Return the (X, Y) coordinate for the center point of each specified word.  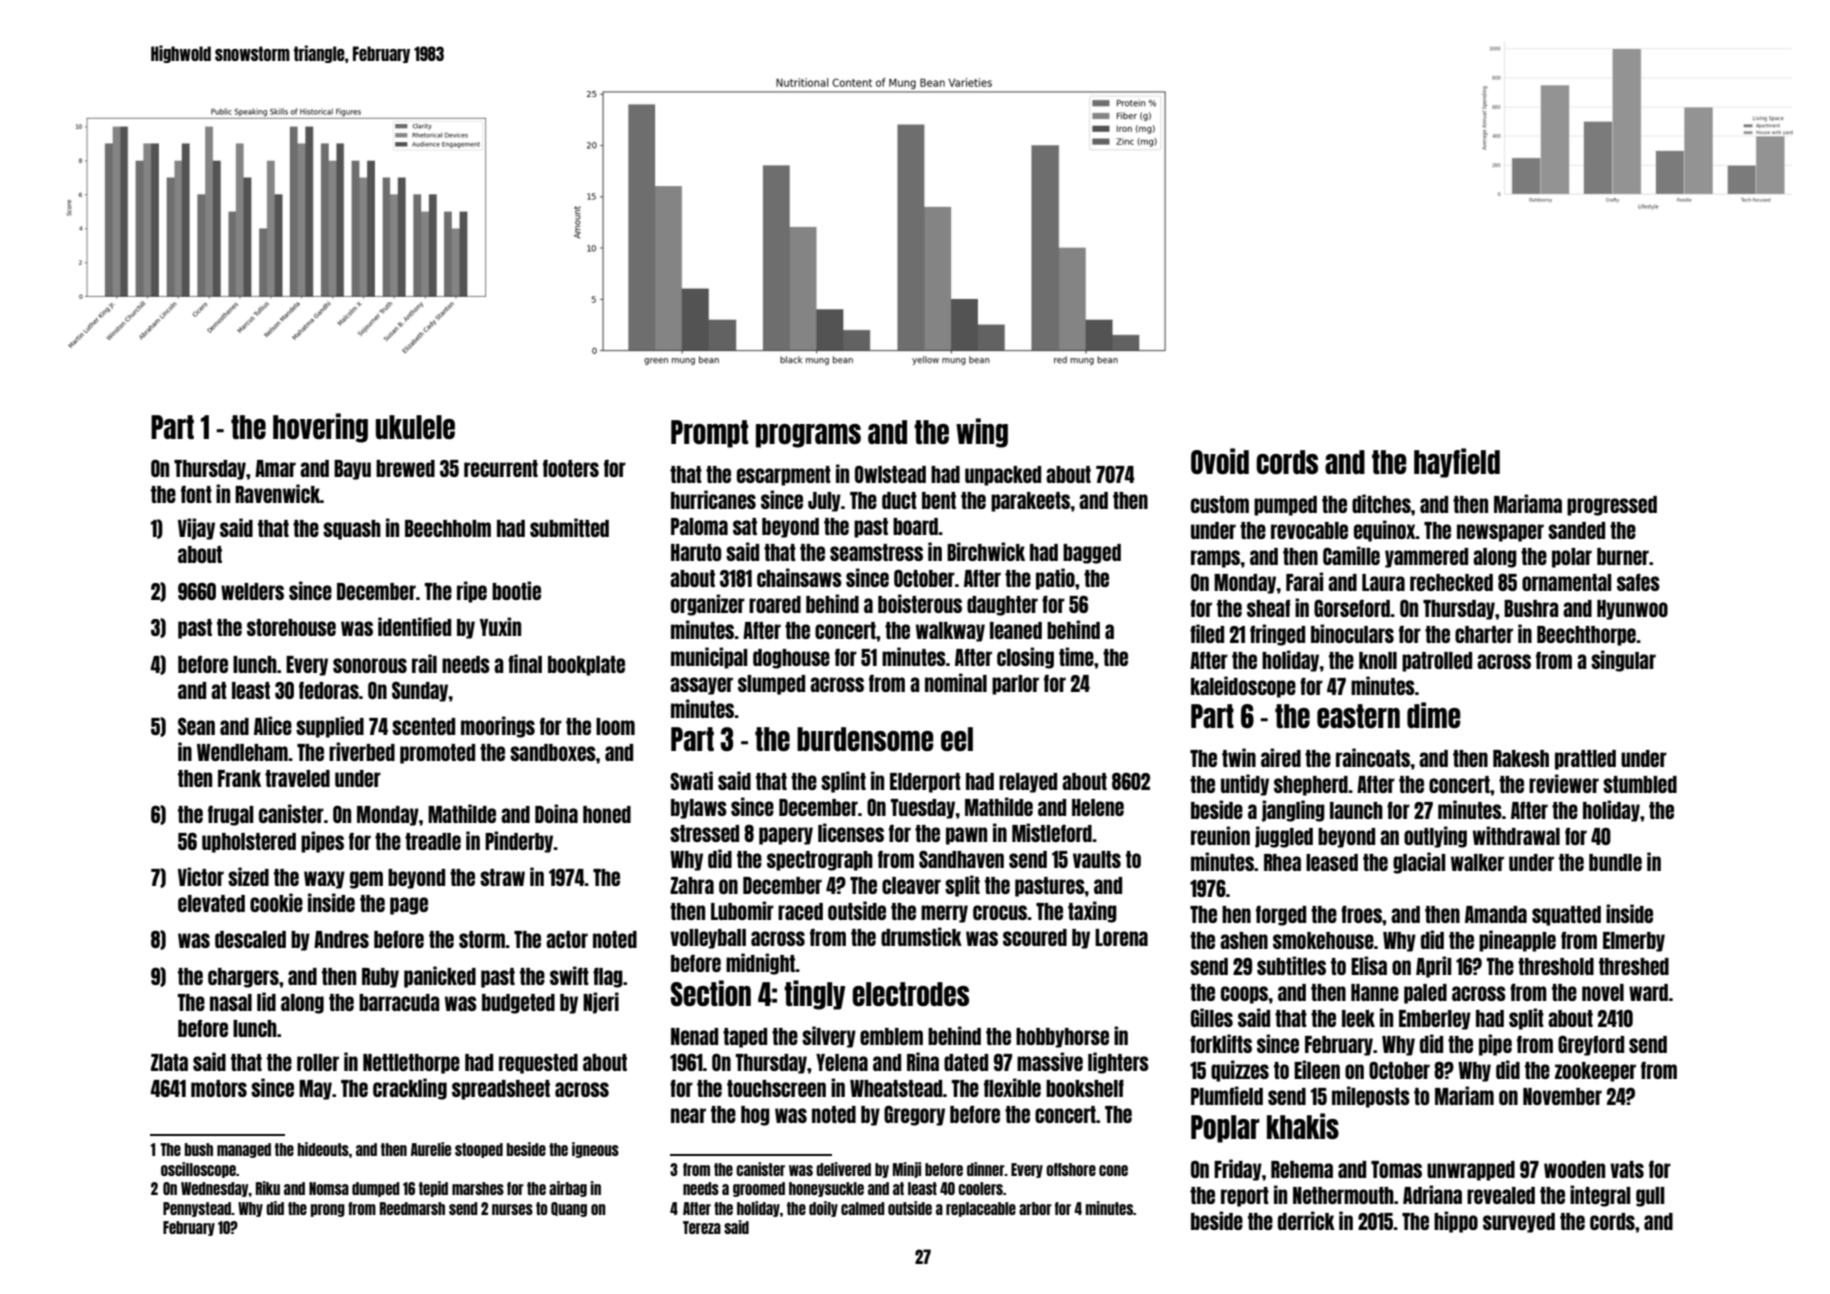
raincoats (1373, 757)
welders (252, 591)
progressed (1612, 506)
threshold (1556, 966)
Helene (1098, 807)
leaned (1016, 630)
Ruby (380, 978)
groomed (759, 1189)
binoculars (1352, 633)
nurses (512, 1209)
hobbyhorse (1062, 1038)
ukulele (415, 427)
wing (982, 433)
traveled (297, 778)
